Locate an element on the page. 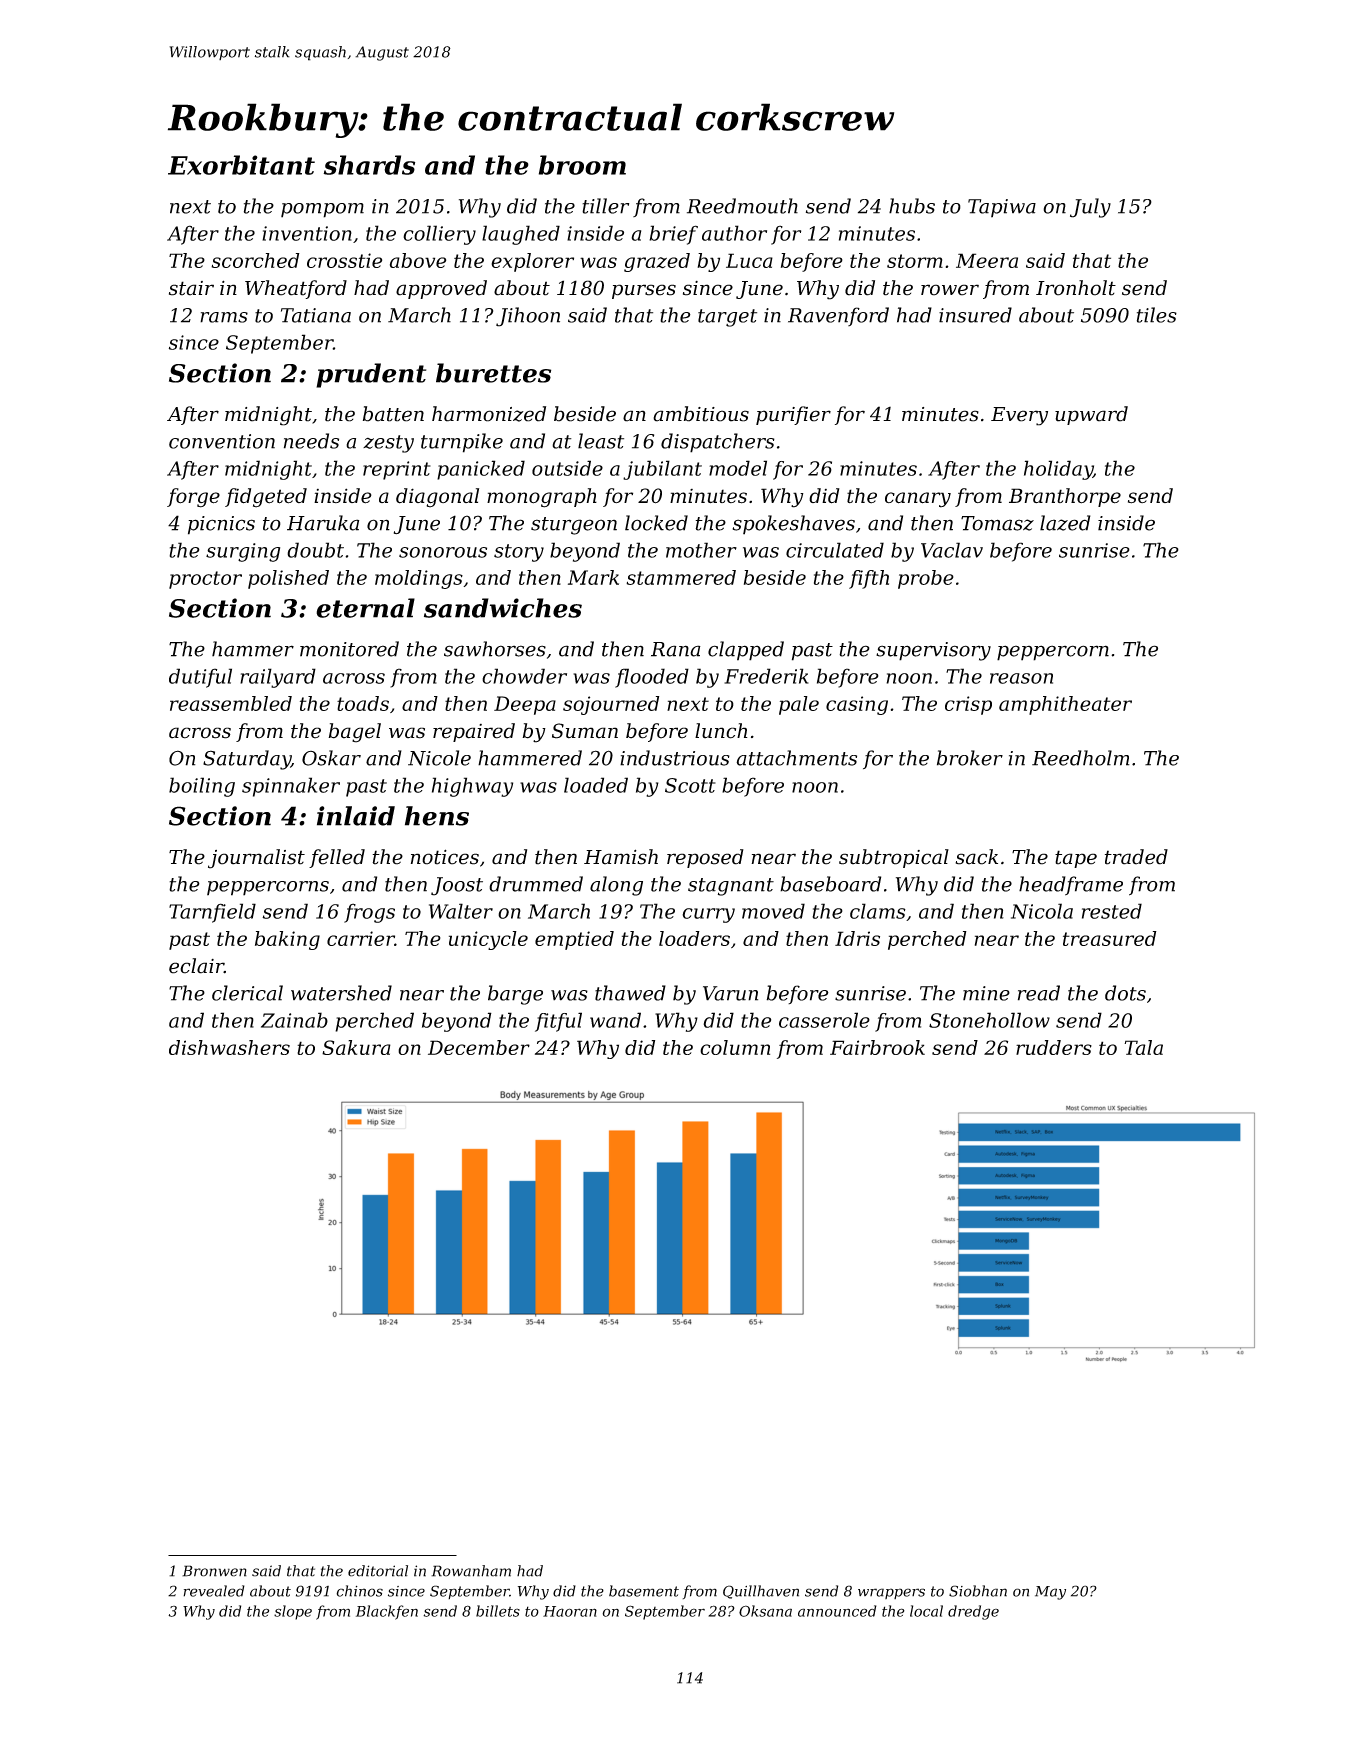  needs is located at coordinates (311, 441).
